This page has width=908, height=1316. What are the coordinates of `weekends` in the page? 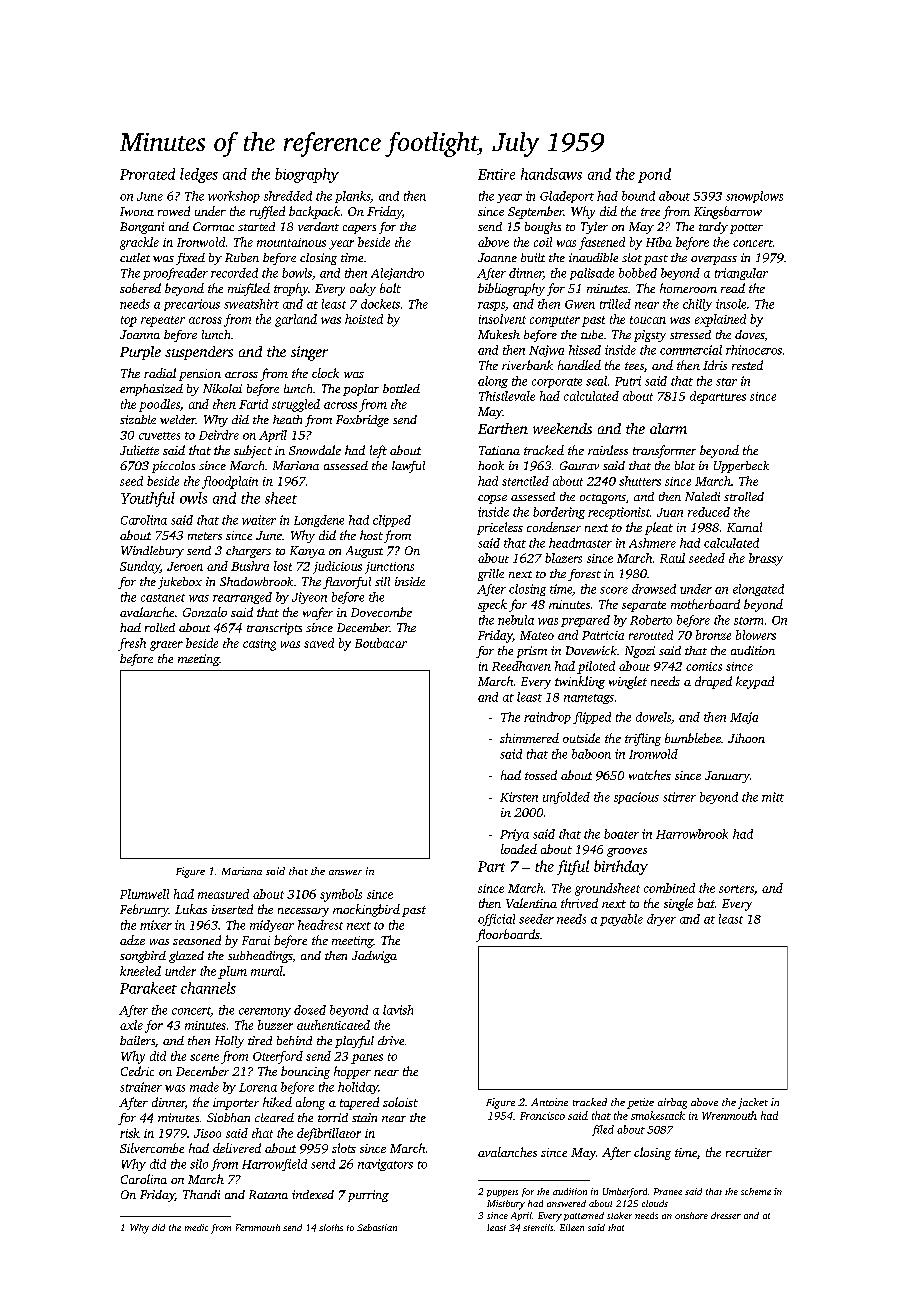 It's located at (562, 428).
